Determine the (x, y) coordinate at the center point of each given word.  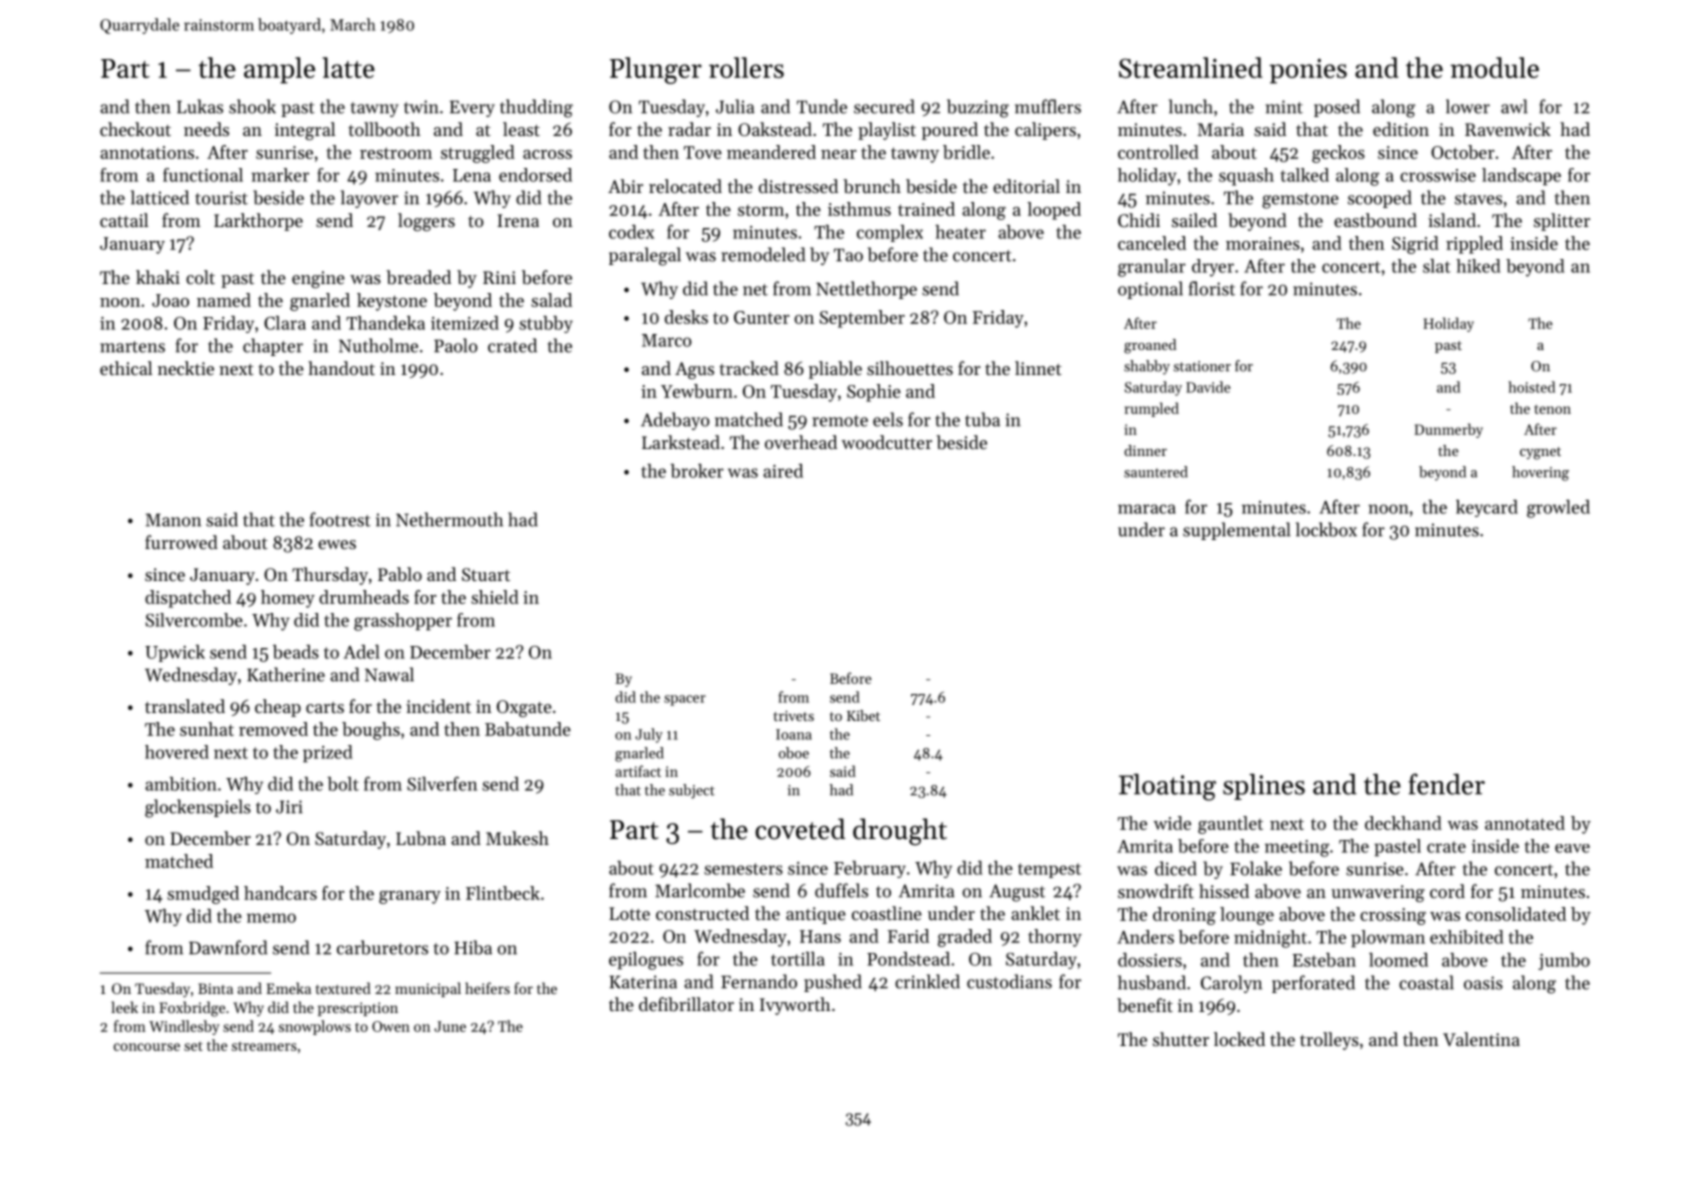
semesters (743, 869)
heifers (487, 988)
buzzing (978, 108)
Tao (848, 255)
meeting (1297, 848)
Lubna (421, 838)
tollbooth (384, 129)
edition (1401, 129)
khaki (158, 277)
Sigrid (1415, 245)
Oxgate (524, 708)
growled (1558, 509)
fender (1446, 784)
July (649, 735)
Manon (173, 520)
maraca (1147, 509)
